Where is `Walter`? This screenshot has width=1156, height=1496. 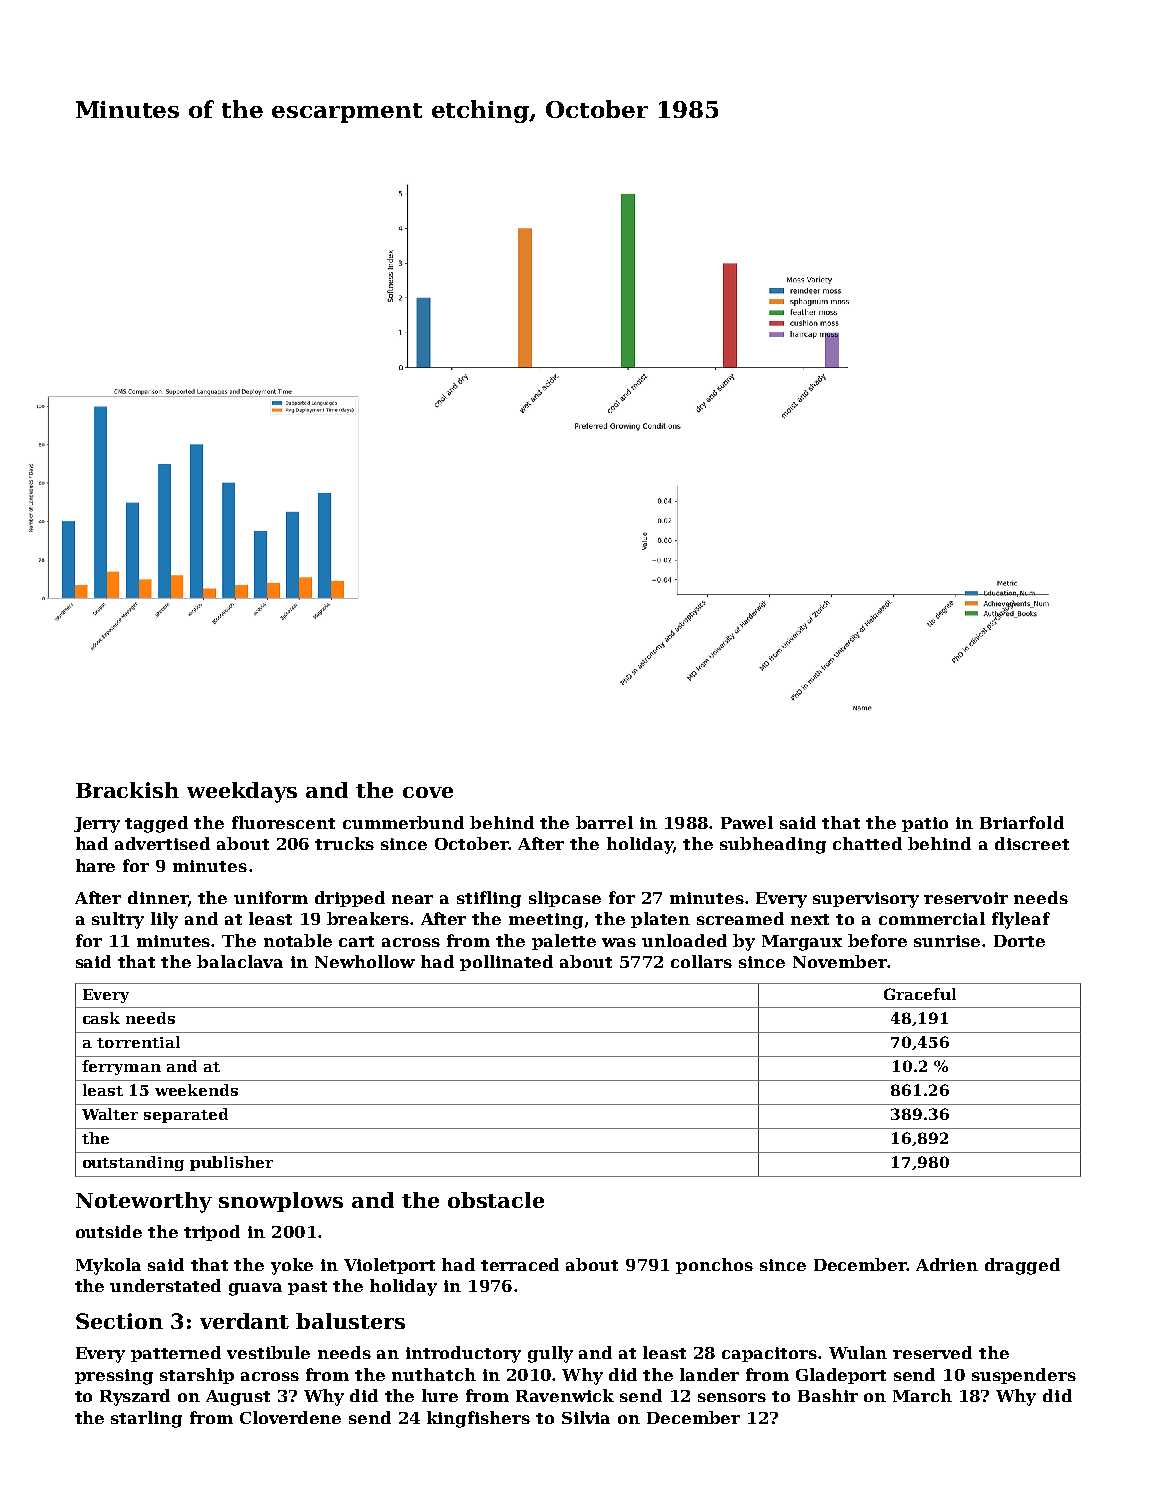
Walter is located at coordinates (110, 1114).
